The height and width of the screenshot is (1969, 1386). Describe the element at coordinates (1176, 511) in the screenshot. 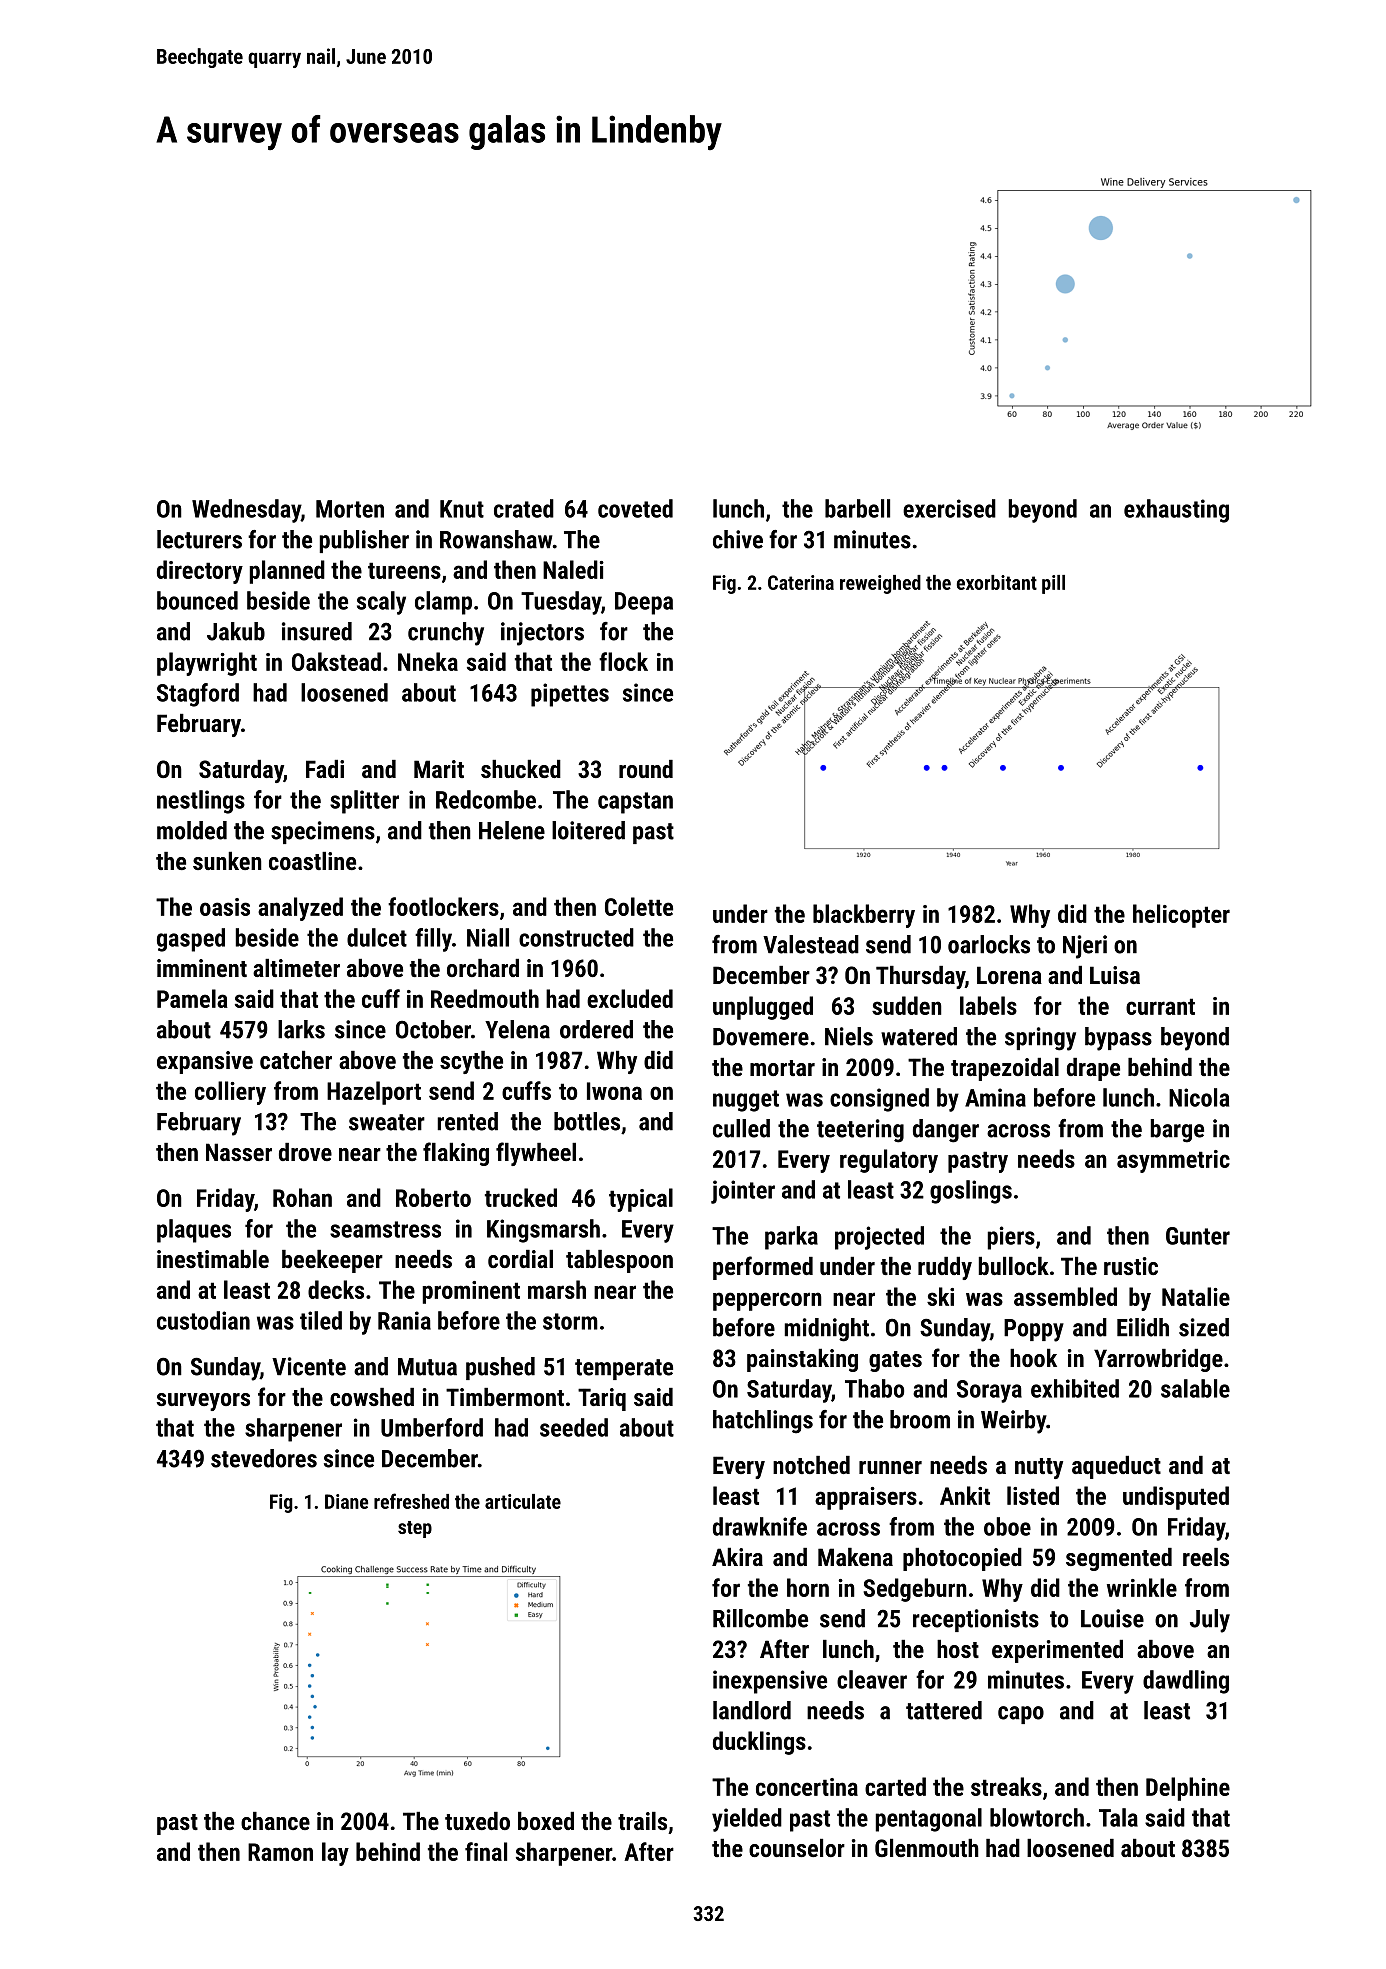

I see `exhausting` at that location.
